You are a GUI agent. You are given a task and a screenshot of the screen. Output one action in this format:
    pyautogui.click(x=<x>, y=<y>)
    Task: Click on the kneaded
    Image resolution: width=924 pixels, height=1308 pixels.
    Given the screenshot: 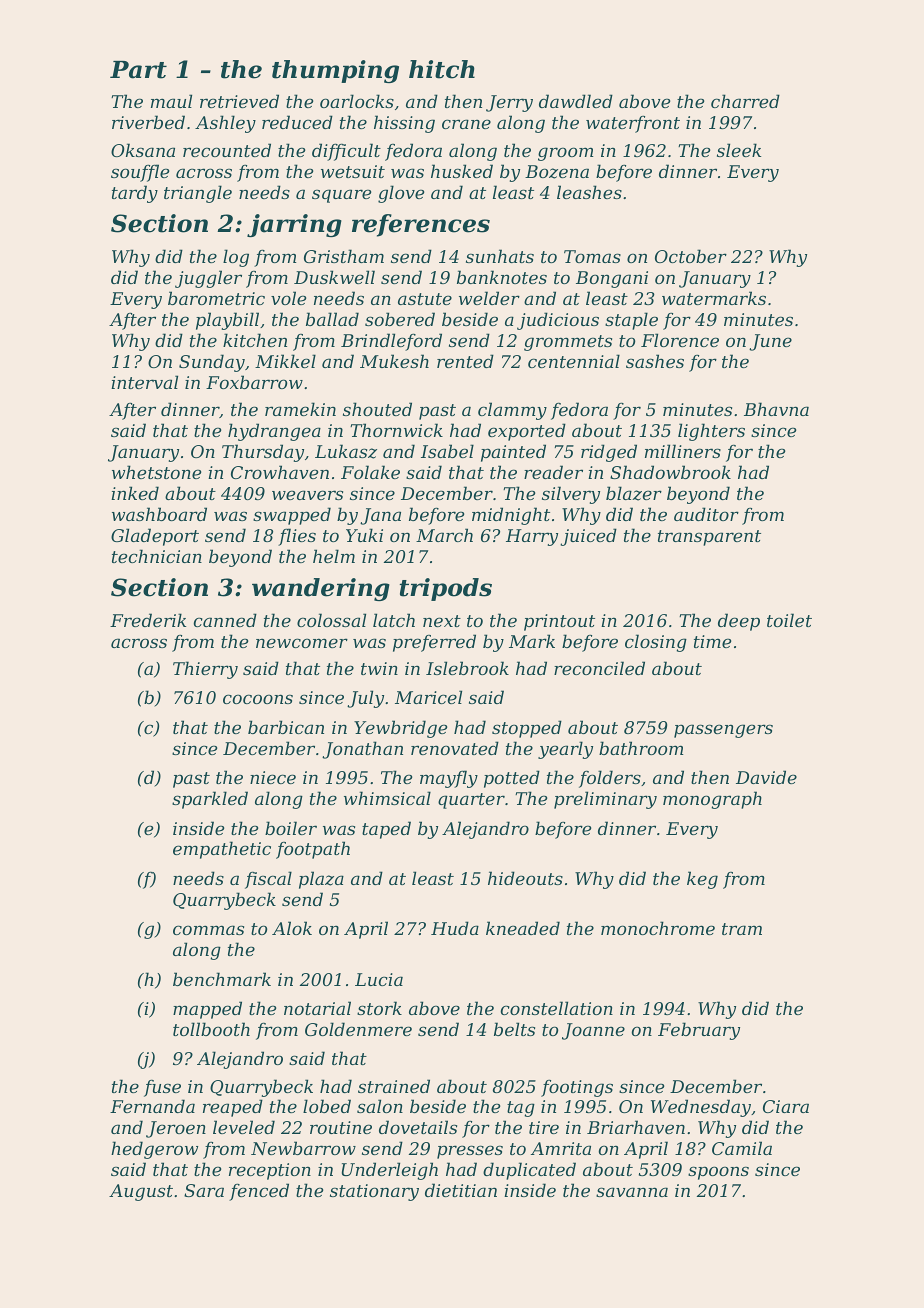 What is the action you would take?
    pyautogui.click(x=523, y=928)
